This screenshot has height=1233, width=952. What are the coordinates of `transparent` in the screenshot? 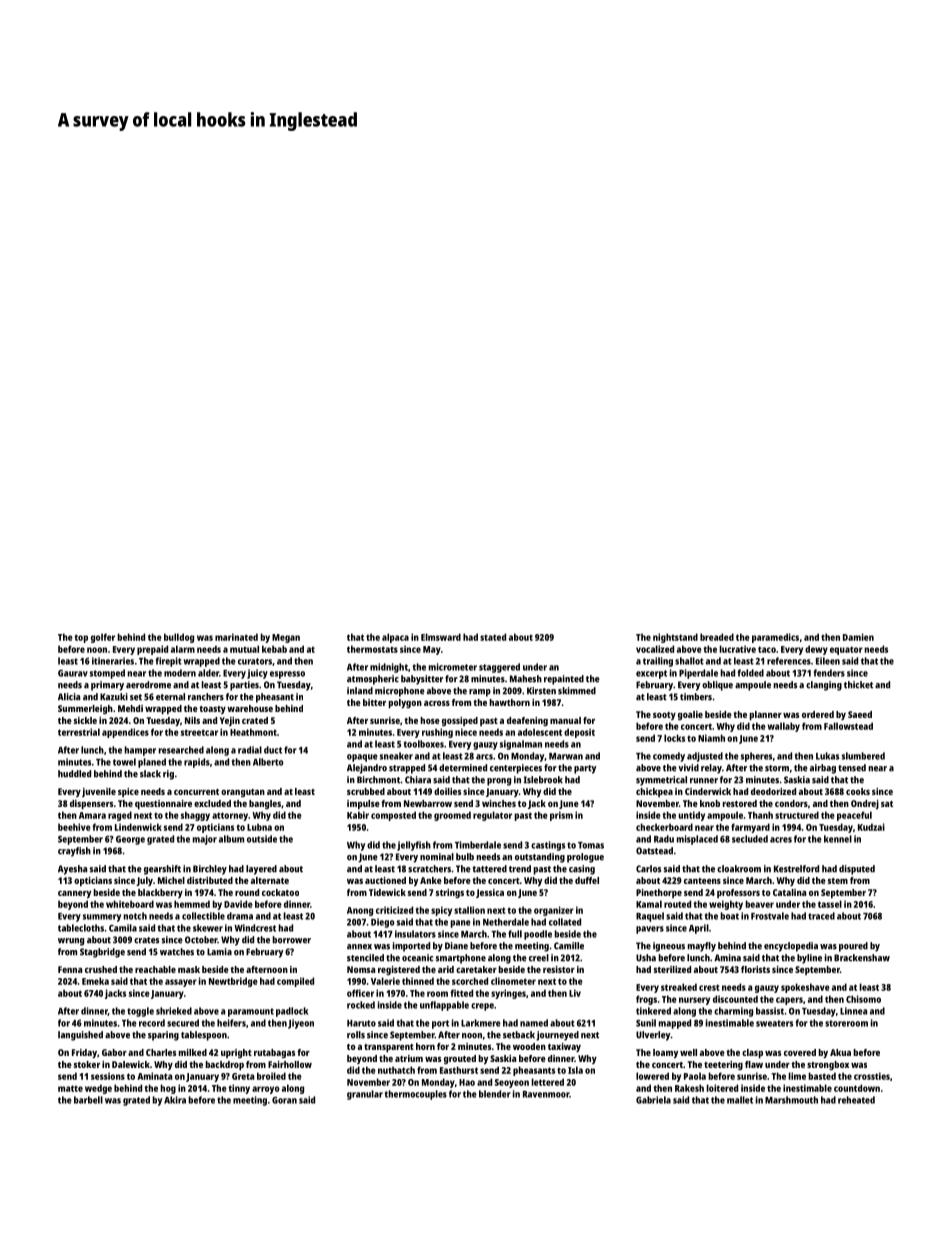 It's located at (389, 1048).
